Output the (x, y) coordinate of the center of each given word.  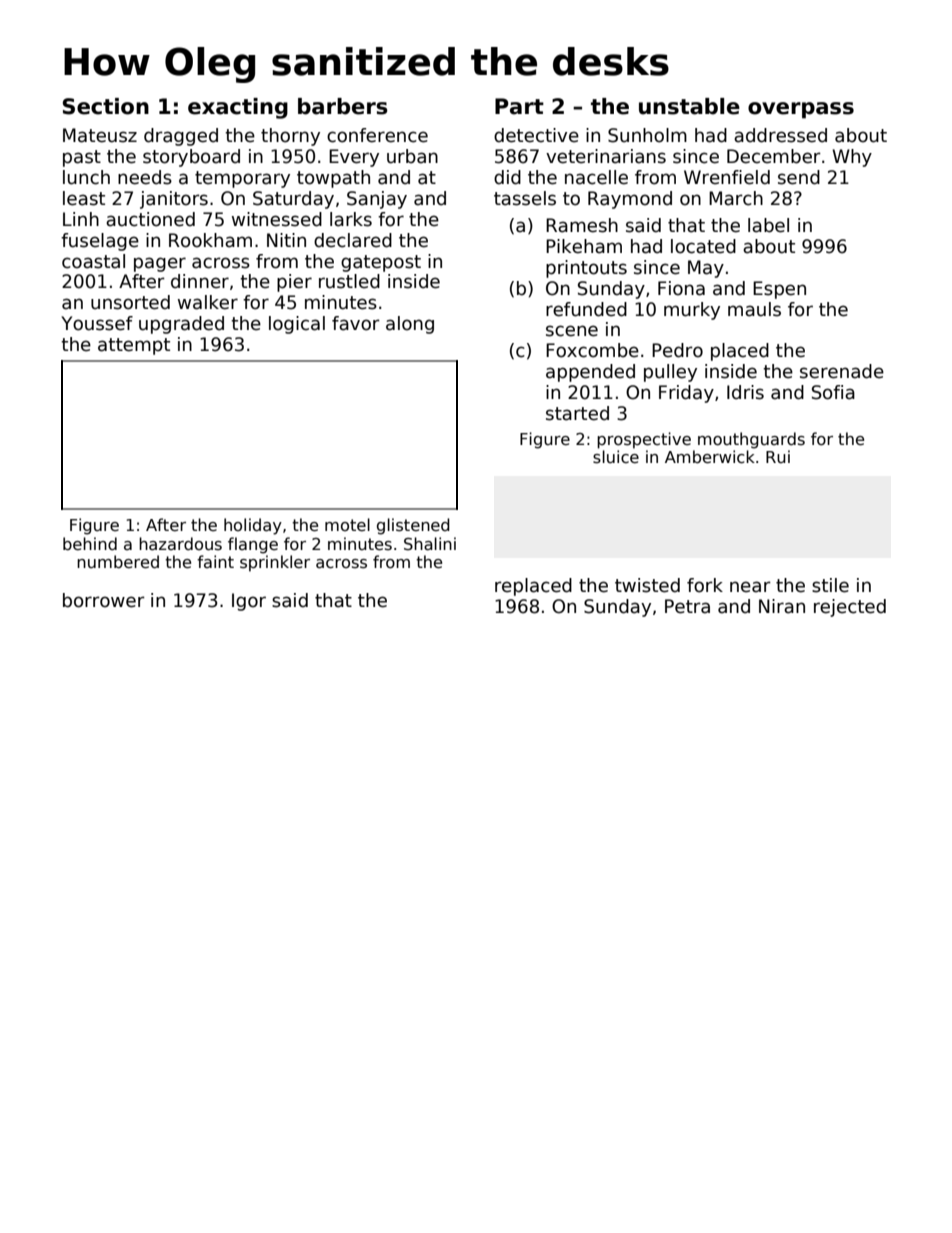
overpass (801, 110)
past (82, 158)
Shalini (430, 544)
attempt (134, 346)
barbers (343, 106)
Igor (249, 602)
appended (590, 373)
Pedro (677, 350)
